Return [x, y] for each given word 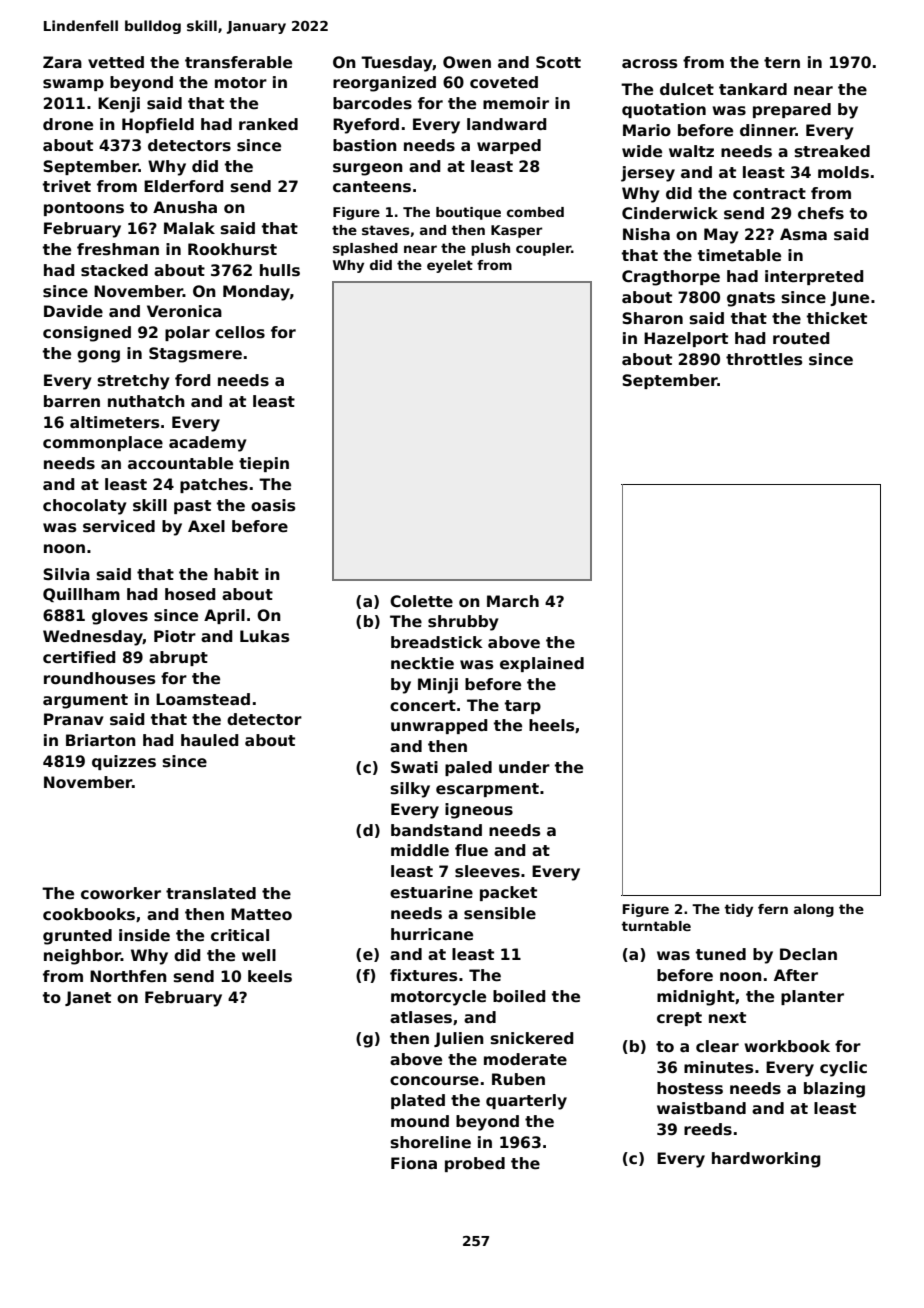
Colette [421, 601]
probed [475, 1164]
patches [214, 485]
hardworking [766, 1160]
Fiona [414, 1163]
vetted [116, 62]
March [513, 601]
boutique [468, 213]
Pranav [74, 719]
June [849, 298]
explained [542, 664]
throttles [764, 359]
